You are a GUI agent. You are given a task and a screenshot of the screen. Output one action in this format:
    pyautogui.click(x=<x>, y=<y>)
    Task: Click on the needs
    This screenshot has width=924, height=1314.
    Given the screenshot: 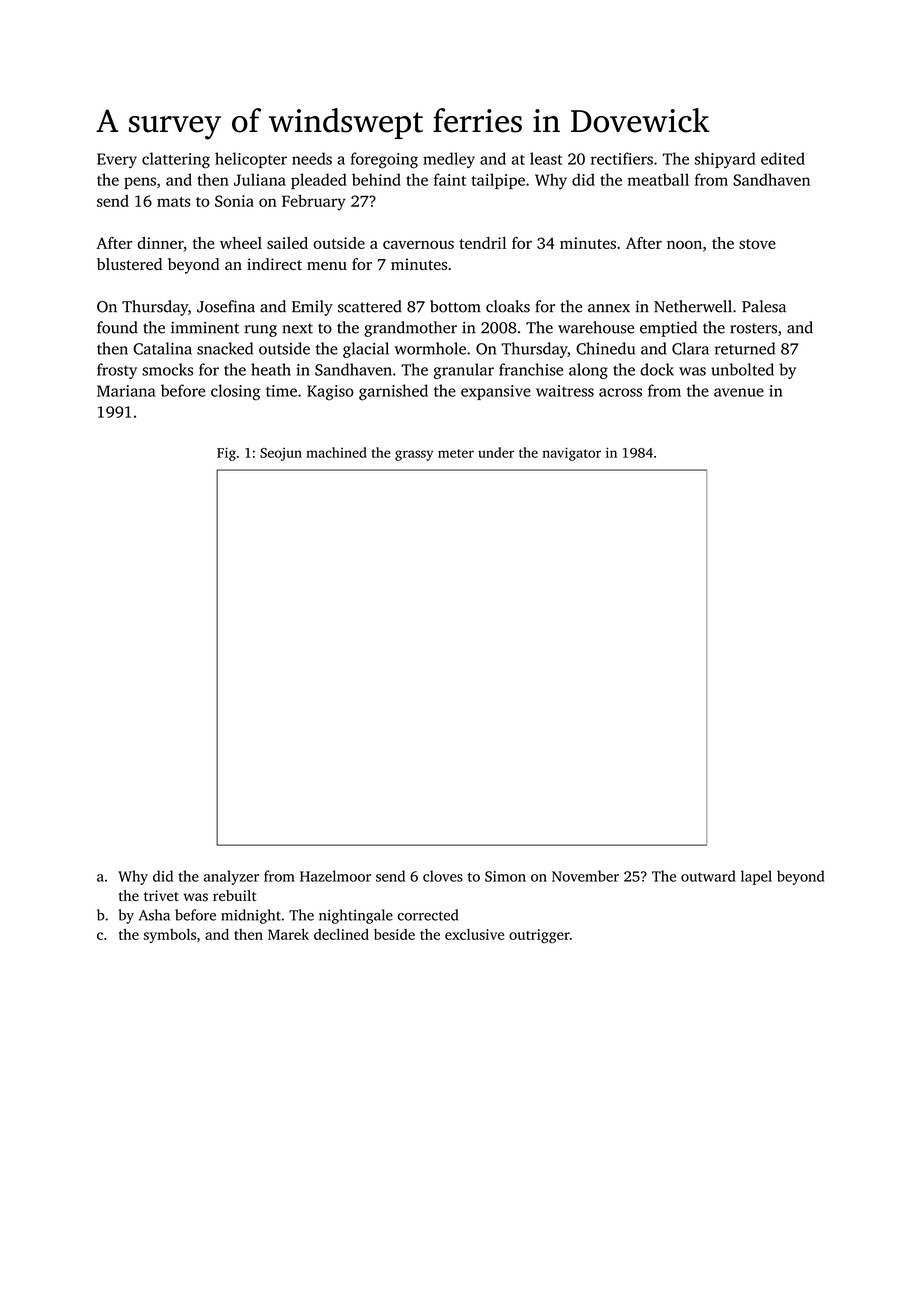 What is the action you would take?
    pyautogui.click(x=312, y=158)
